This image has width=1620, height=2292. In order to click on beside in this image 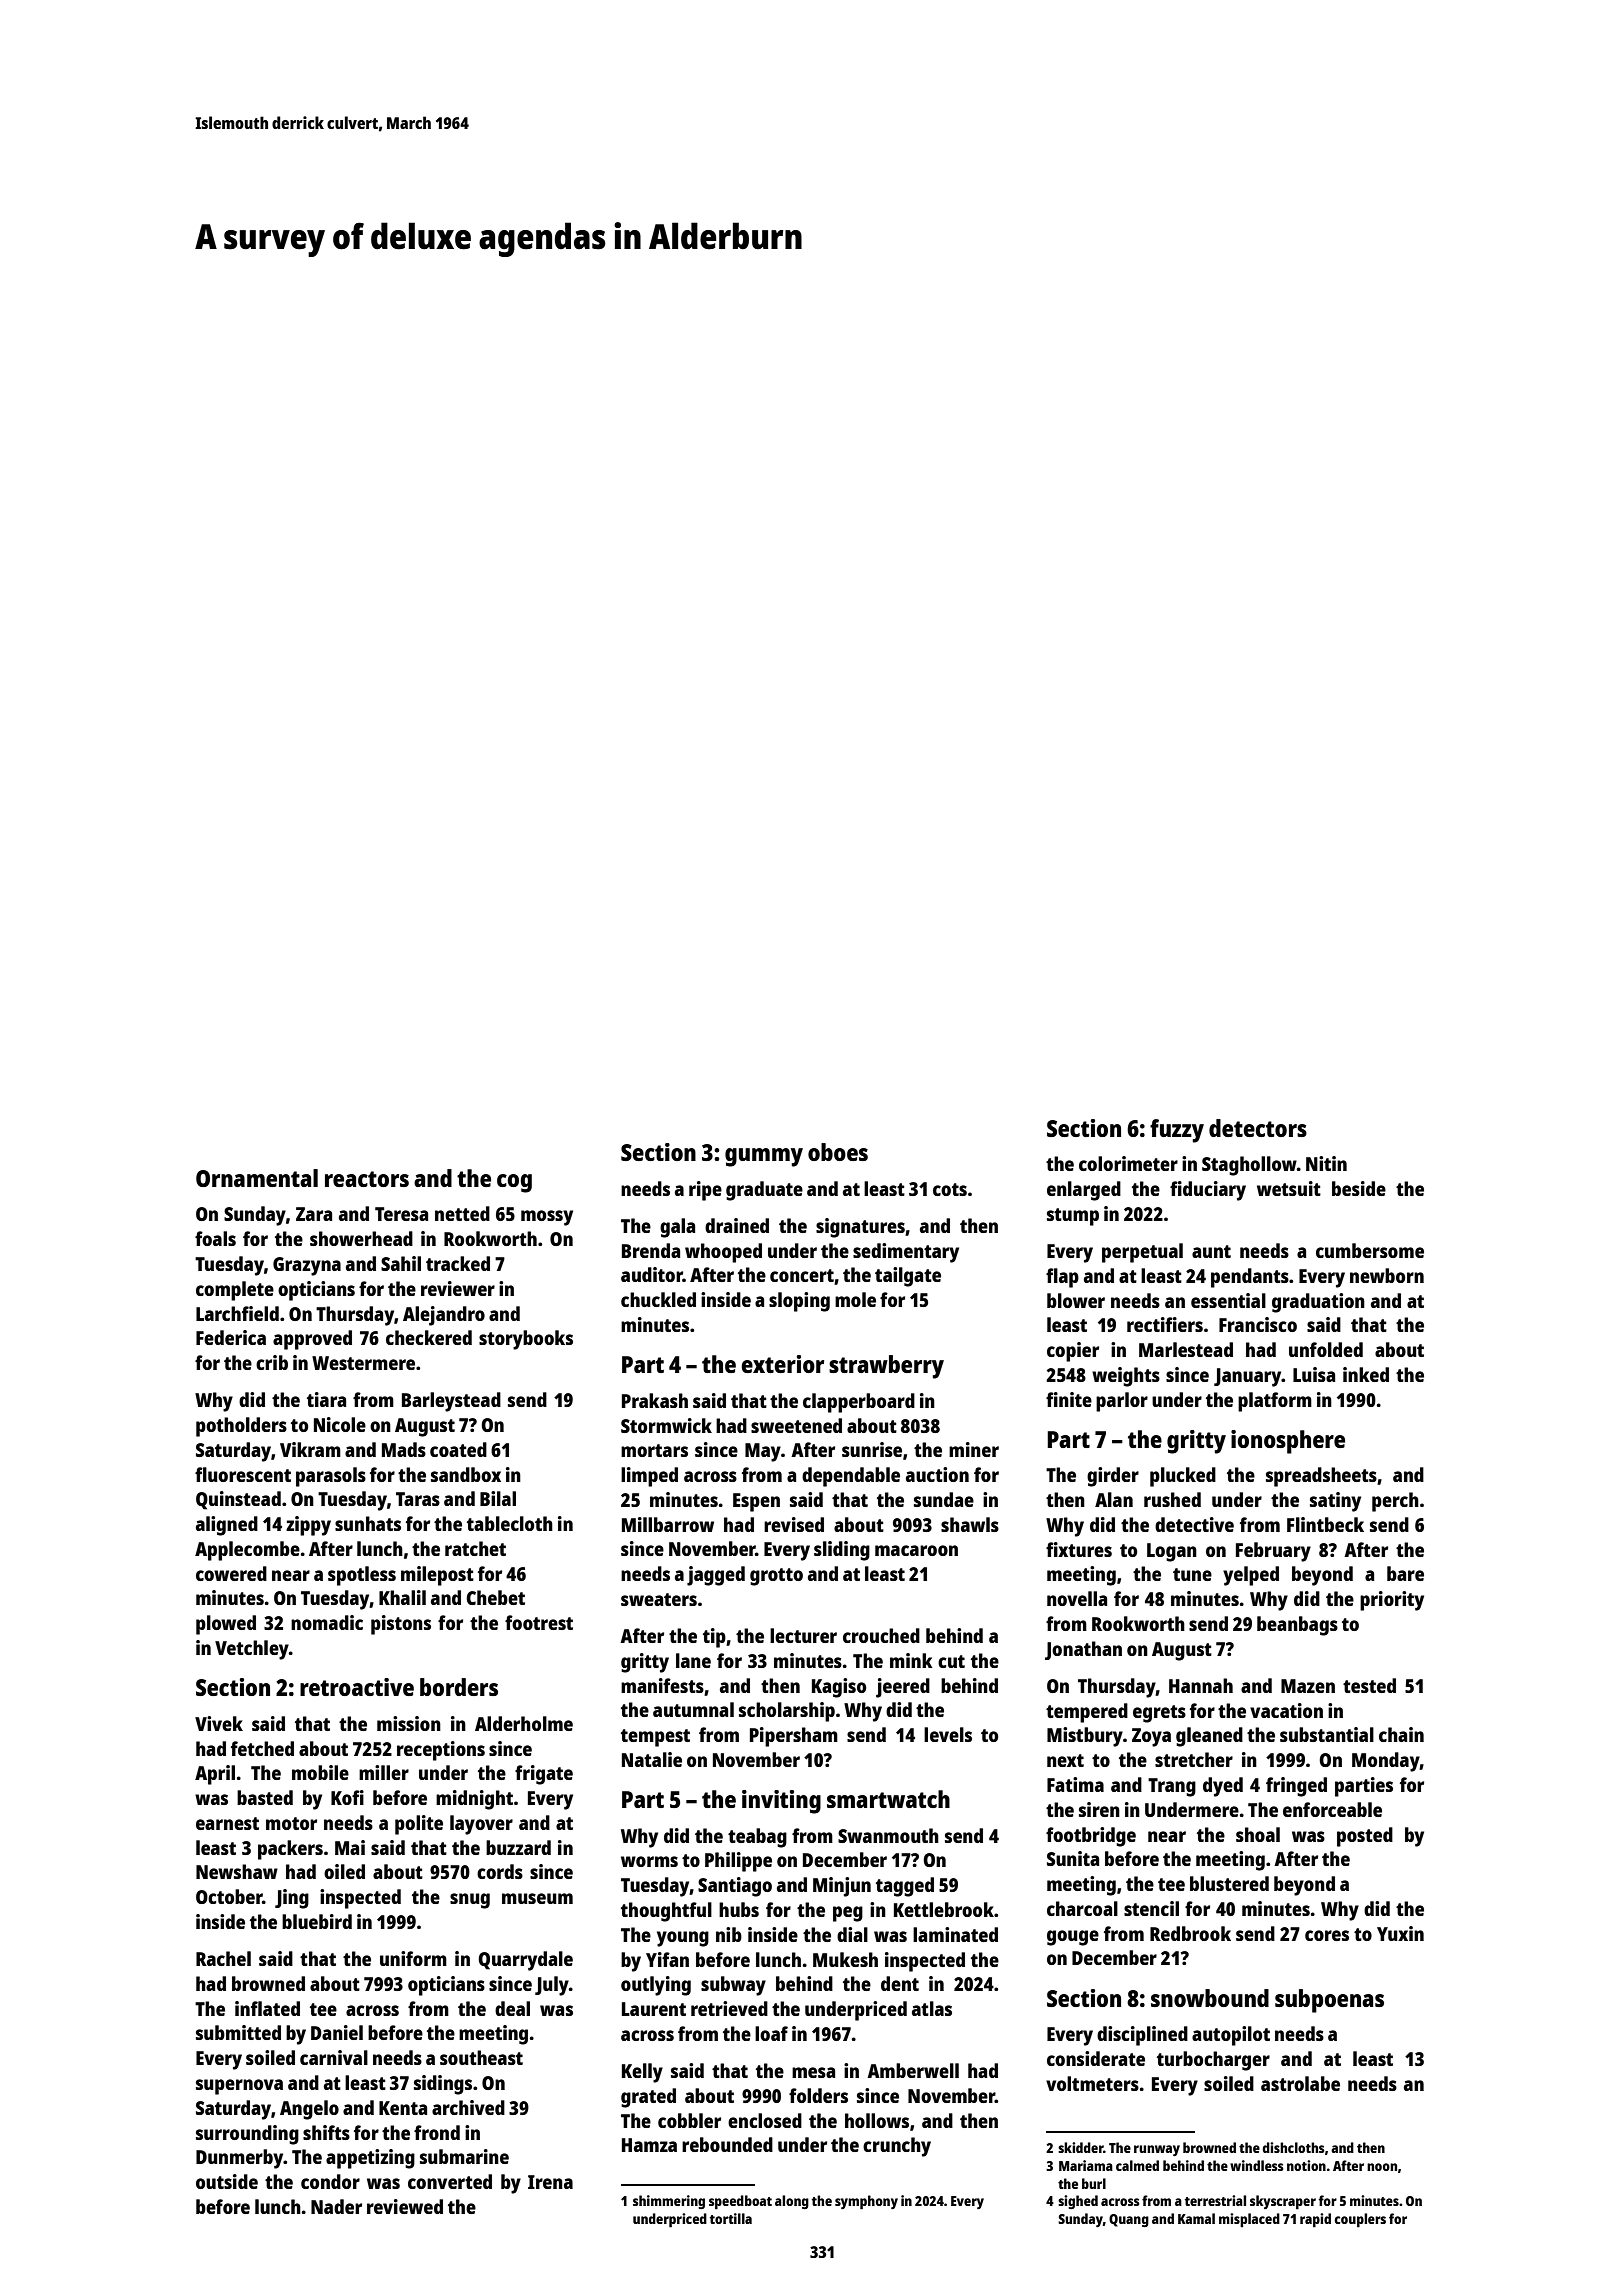, I will do `click(1359, 1188)`.
